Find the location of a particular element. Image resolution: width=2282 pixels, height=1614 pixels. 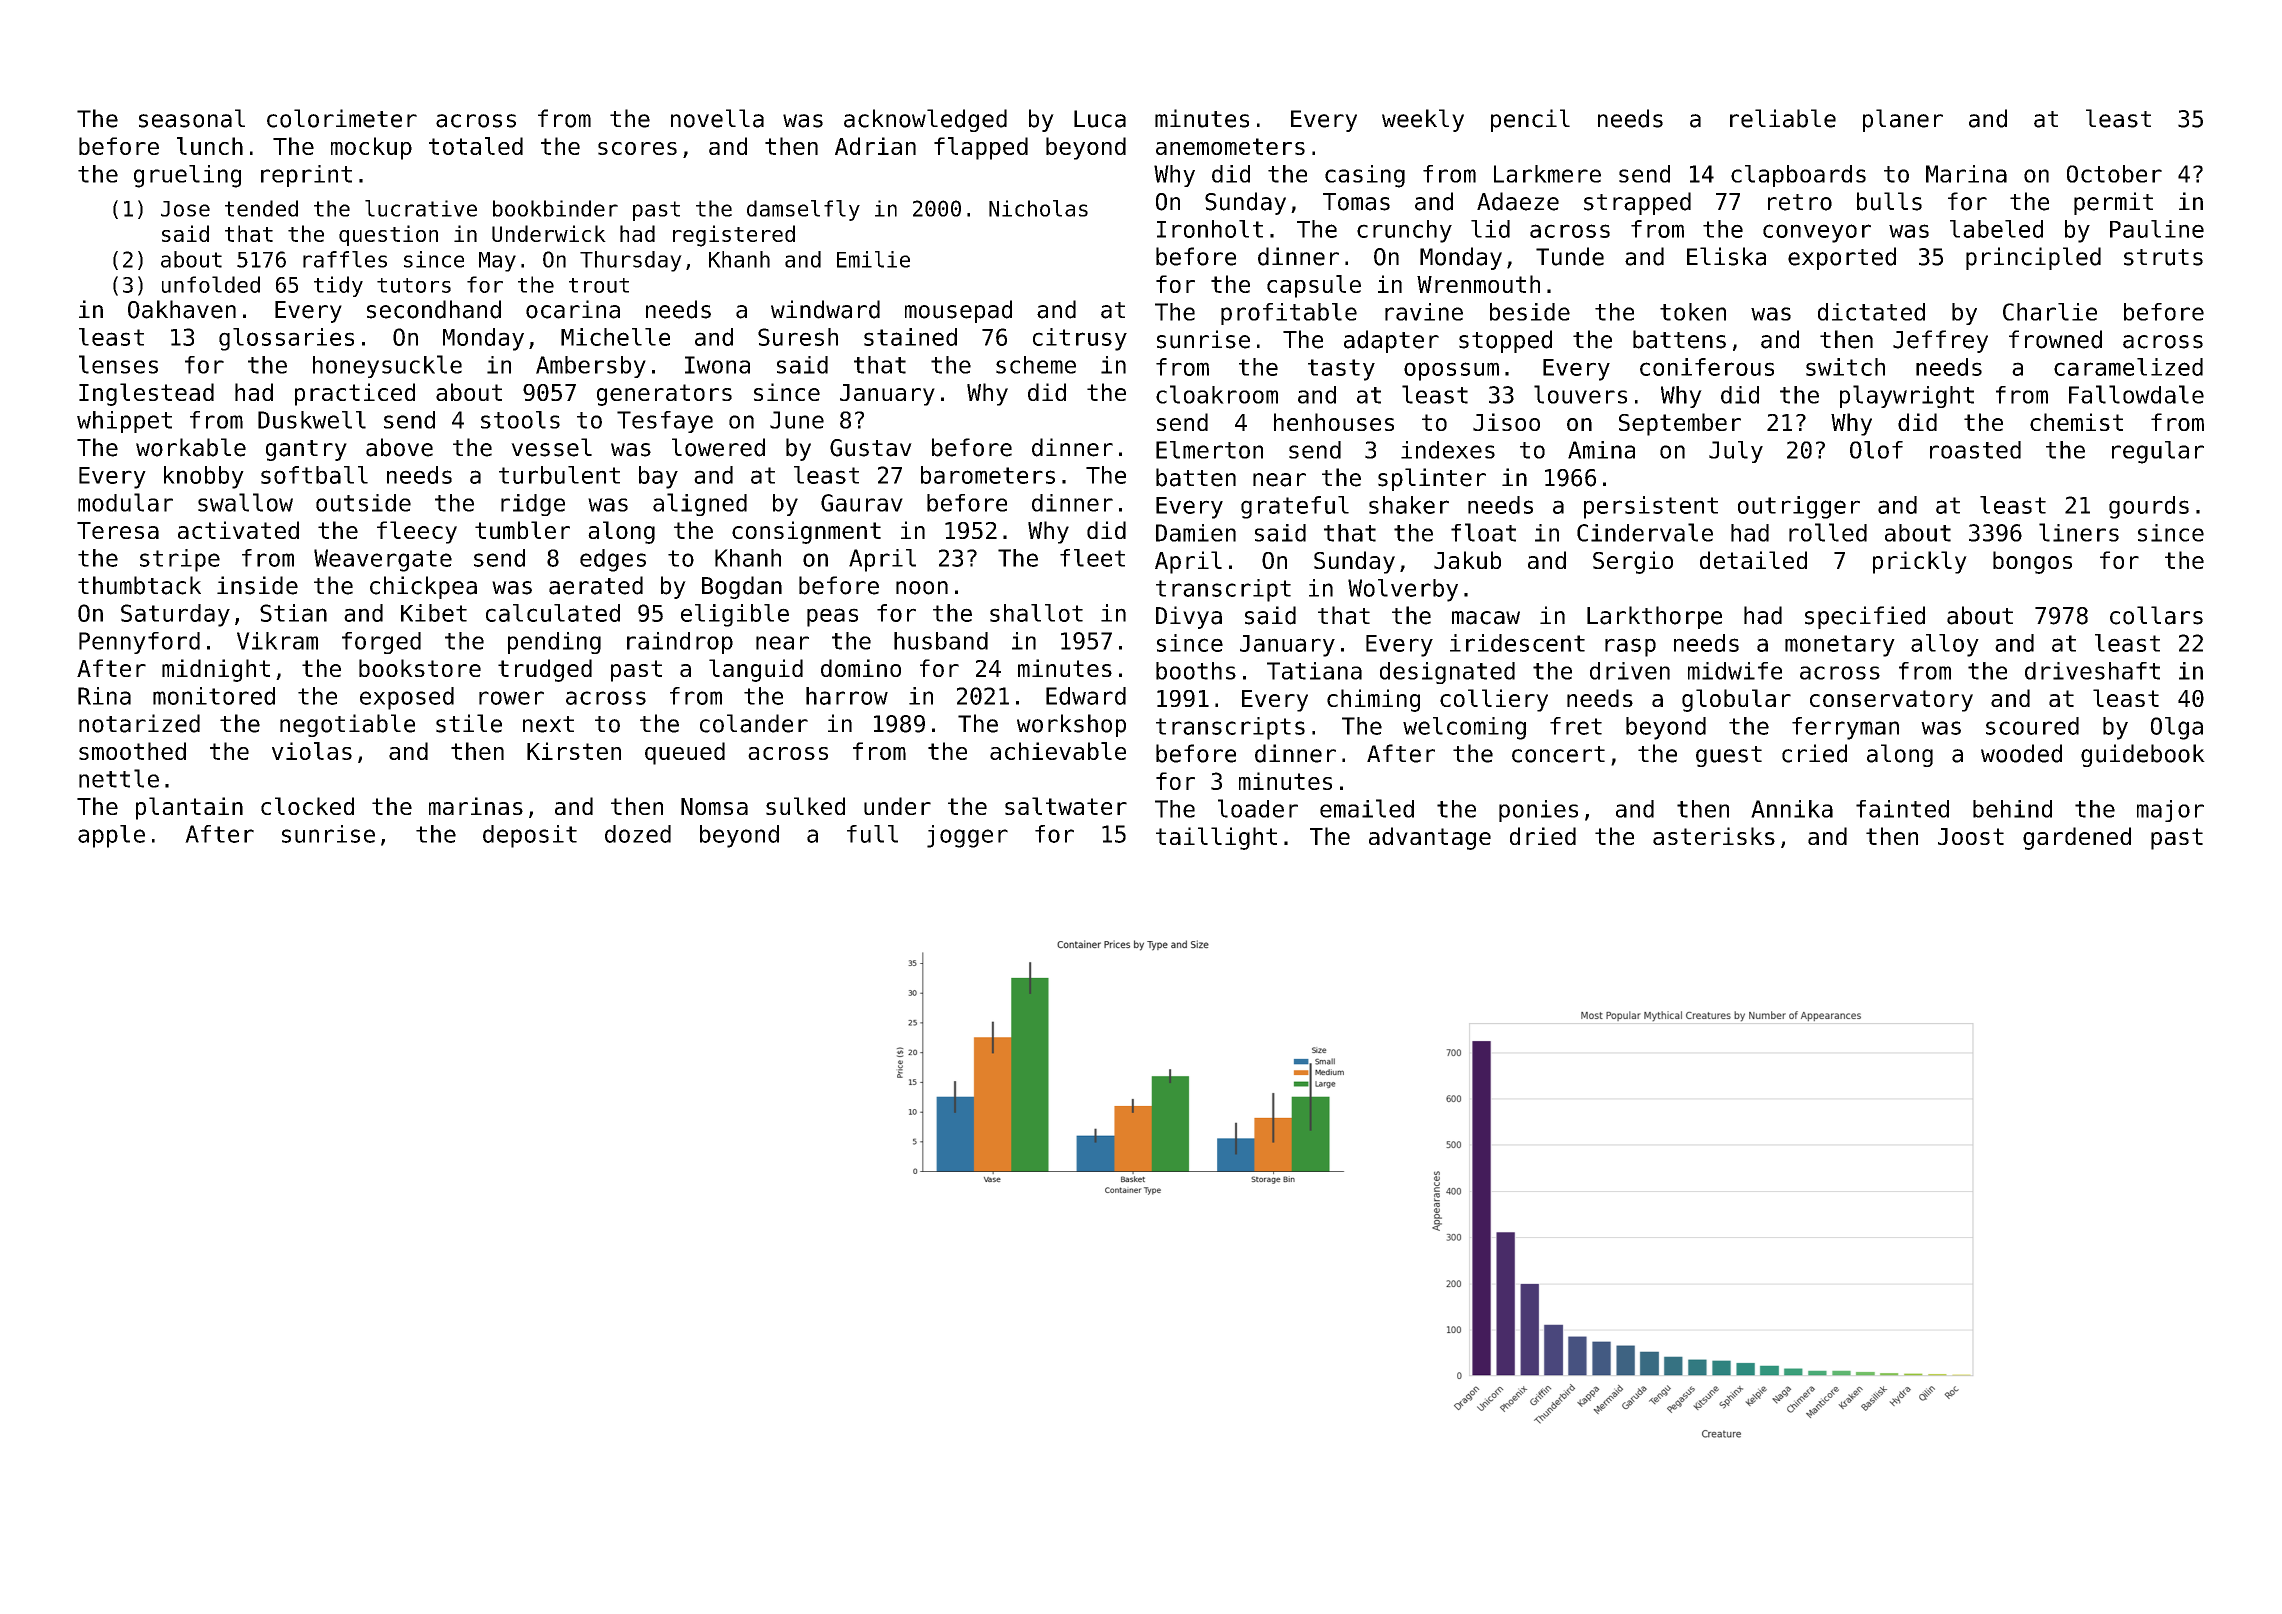

Wrenmouth is located at coordinates (1478, 284).
